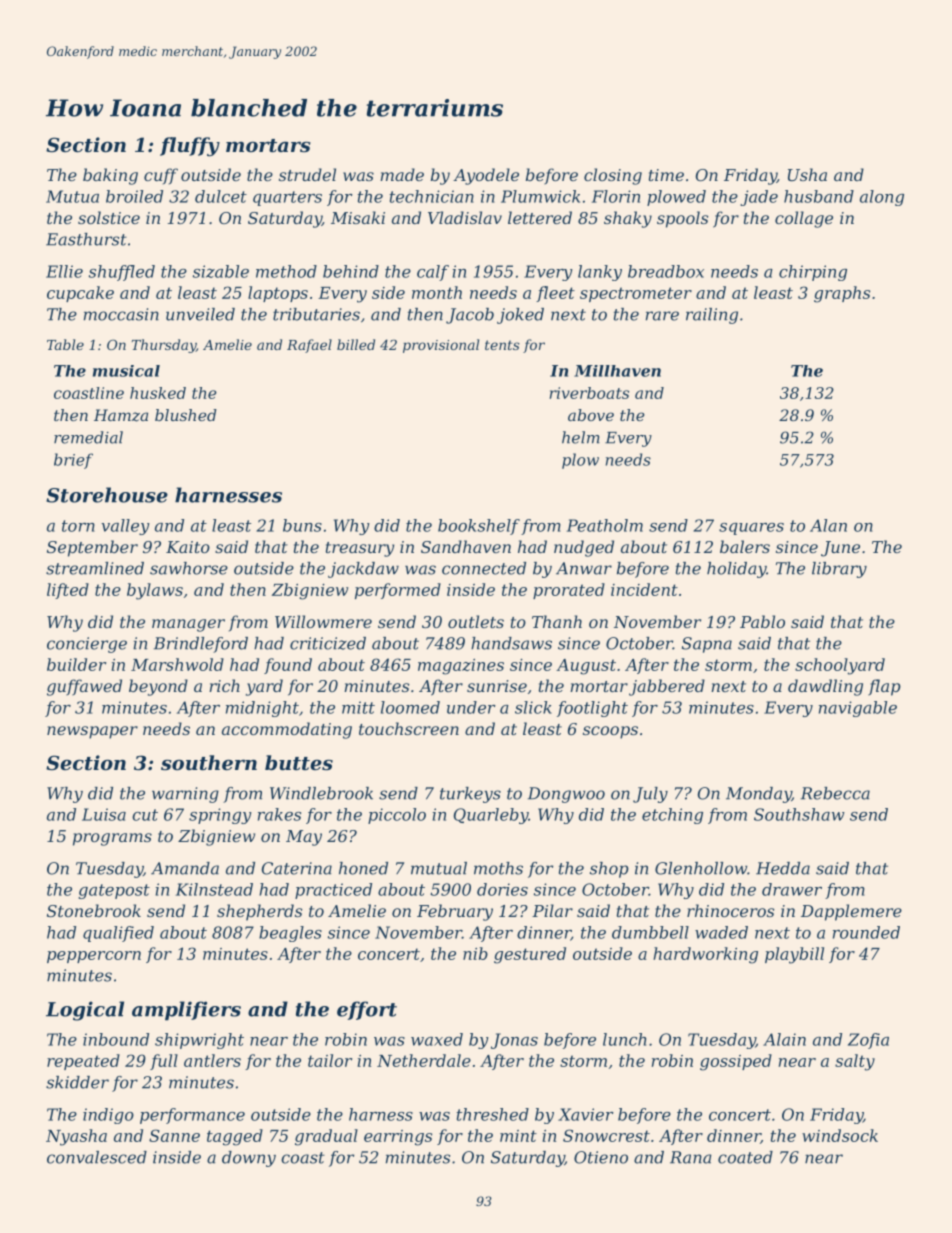 This image has height=1233, width=952. What do you see at coordinates (666, 175) in the image?
I see `time` at bounding box center [666, 175].
